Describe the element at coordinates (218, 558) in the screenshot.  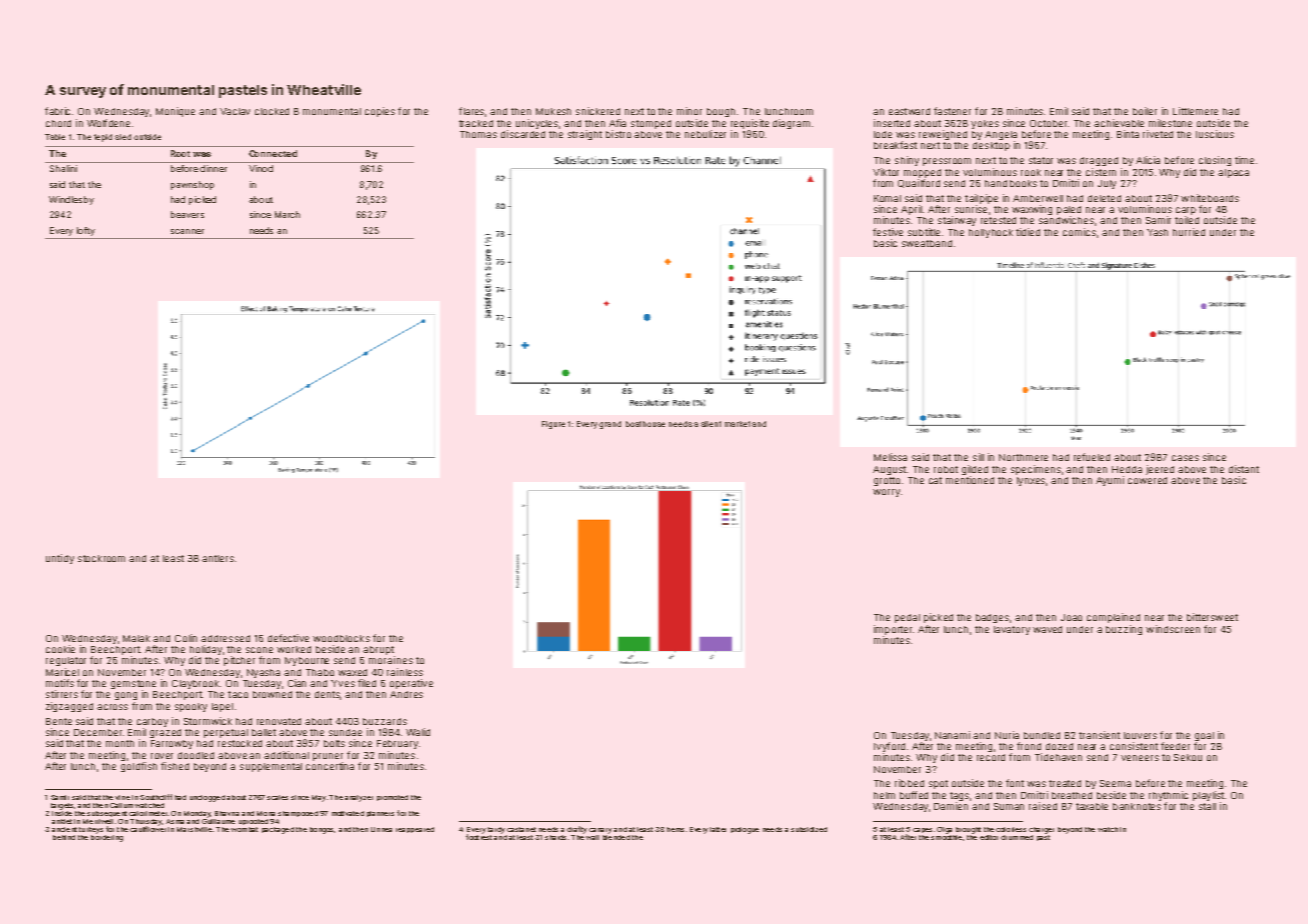
I see `antlers` at that location.
